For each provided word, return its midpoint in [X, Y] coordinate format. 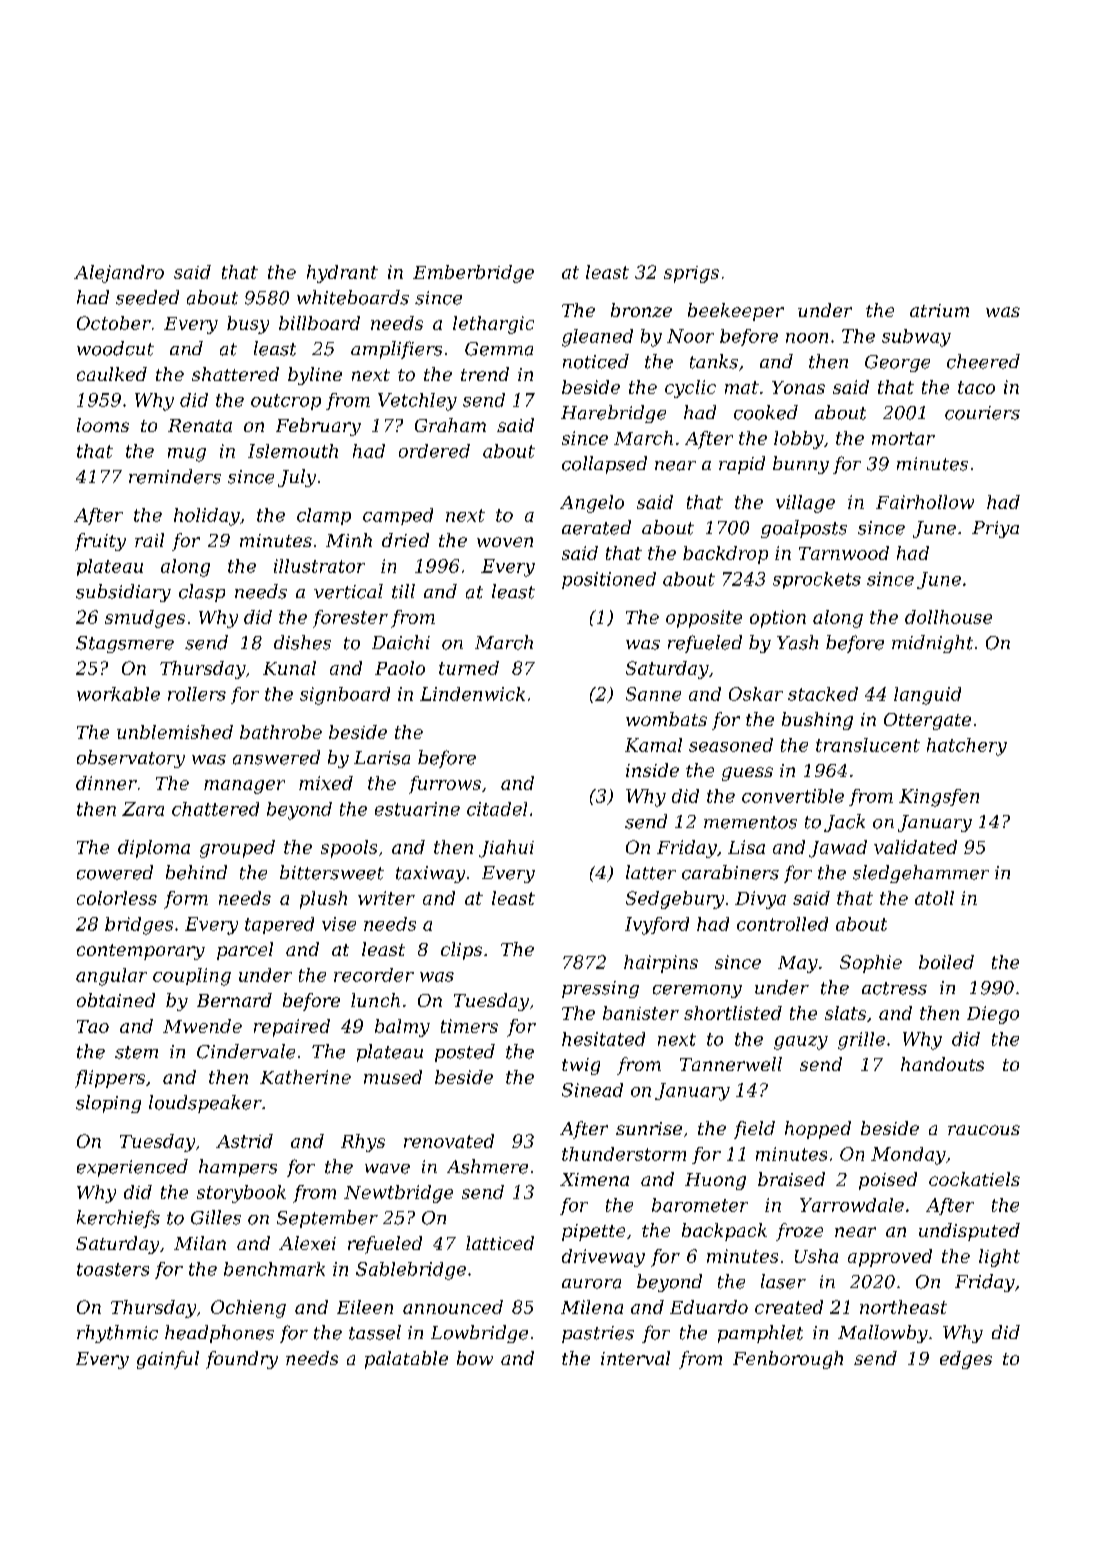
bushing [817, 721]
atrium [939, 310]
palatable [406, 1360]
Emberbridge [473, 274]
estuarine [417, 809]
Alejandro [119, 274]
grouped [237, 849]
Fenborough [788, 1360]
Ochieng [248, 1309]
